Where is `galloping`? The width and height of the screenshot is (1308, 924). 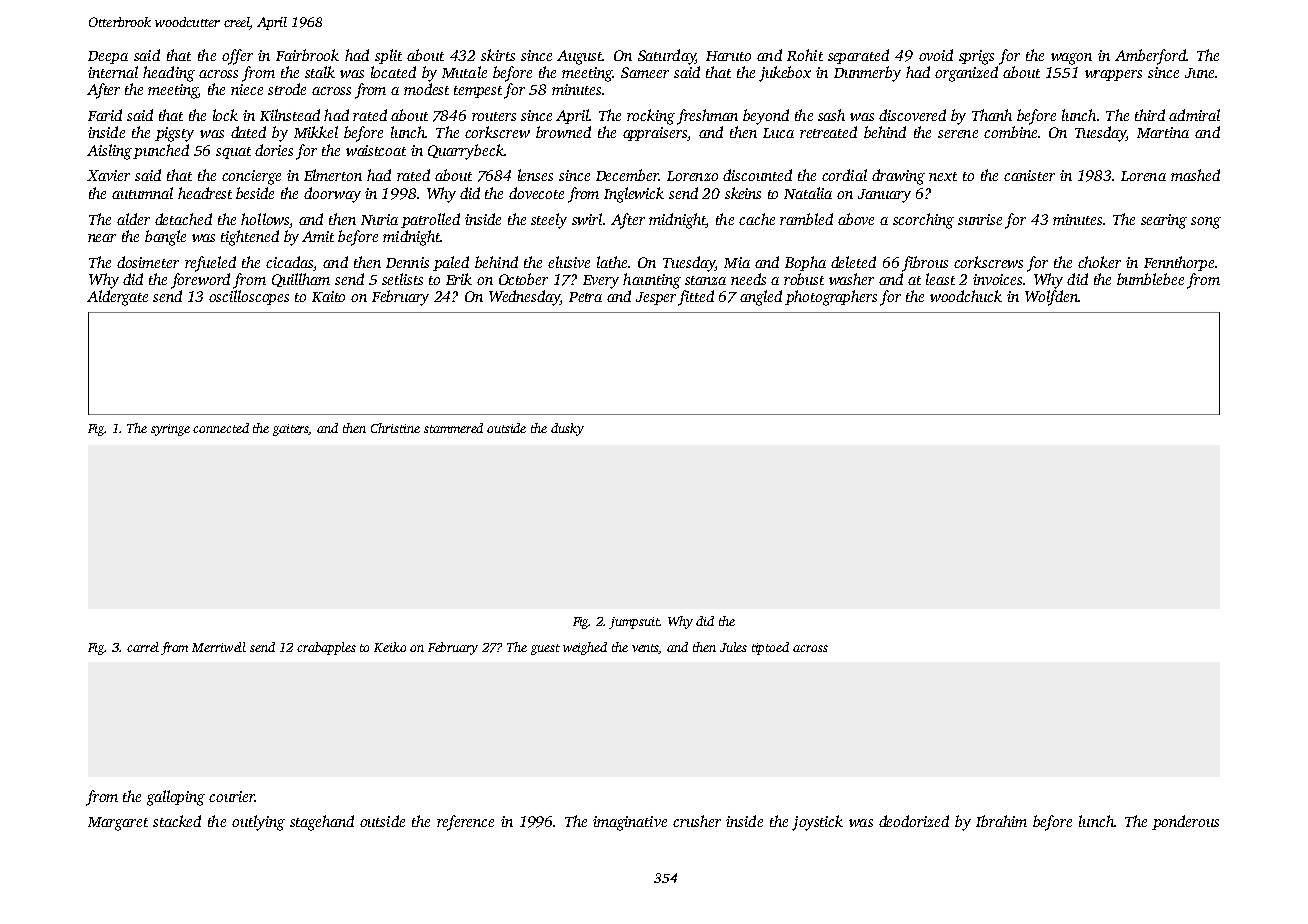
galloping is located at coordinates (176, 798).
